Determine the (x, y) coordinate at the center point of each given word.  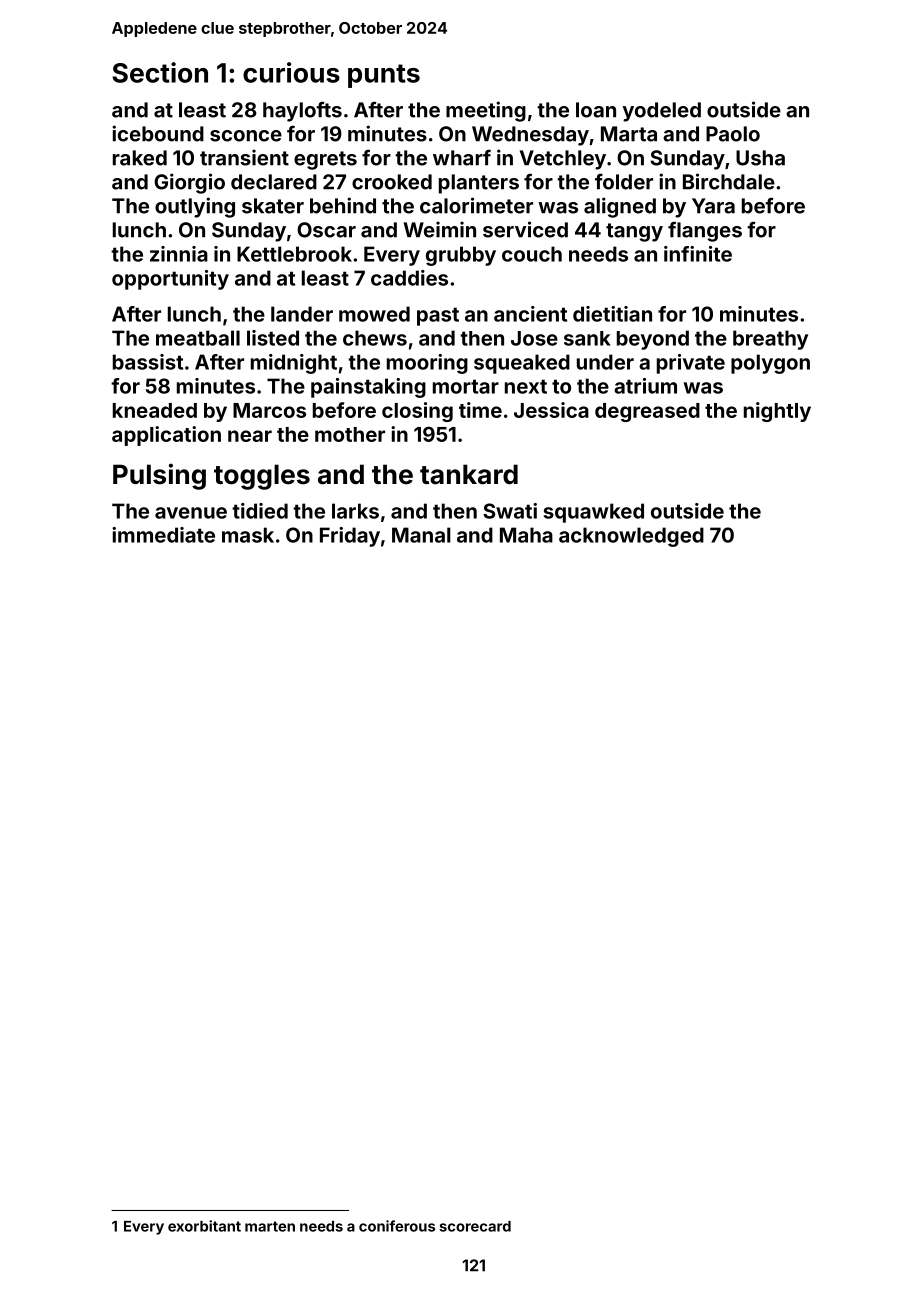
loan (596, 110)
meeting (486, 111)
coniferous (397, 1226)
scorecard (475, 1226)
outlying (195, 207)
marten (270, 1226)
